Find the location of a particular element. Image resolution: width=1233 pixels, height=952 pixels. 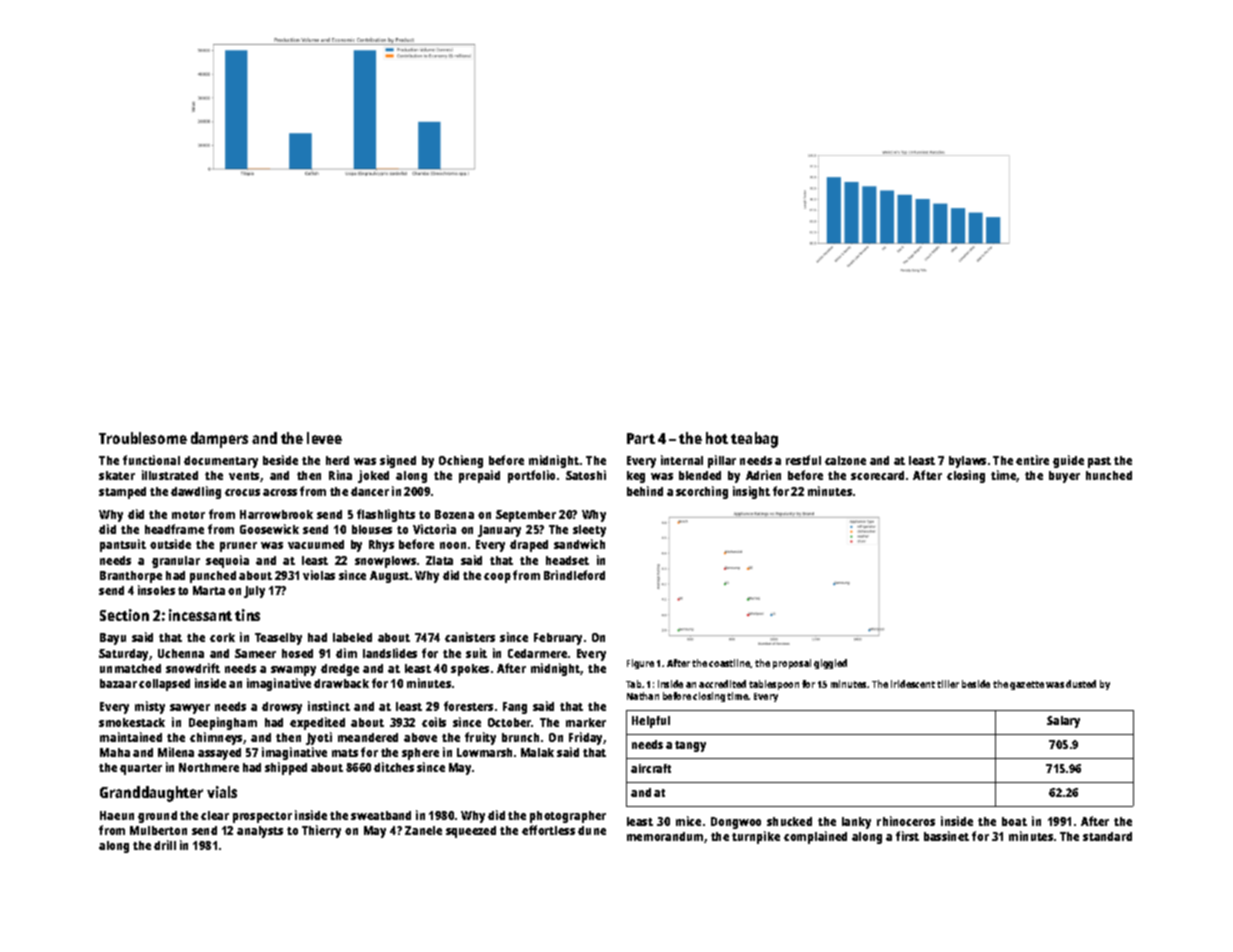

motor is located at coordinates (188, 515).
